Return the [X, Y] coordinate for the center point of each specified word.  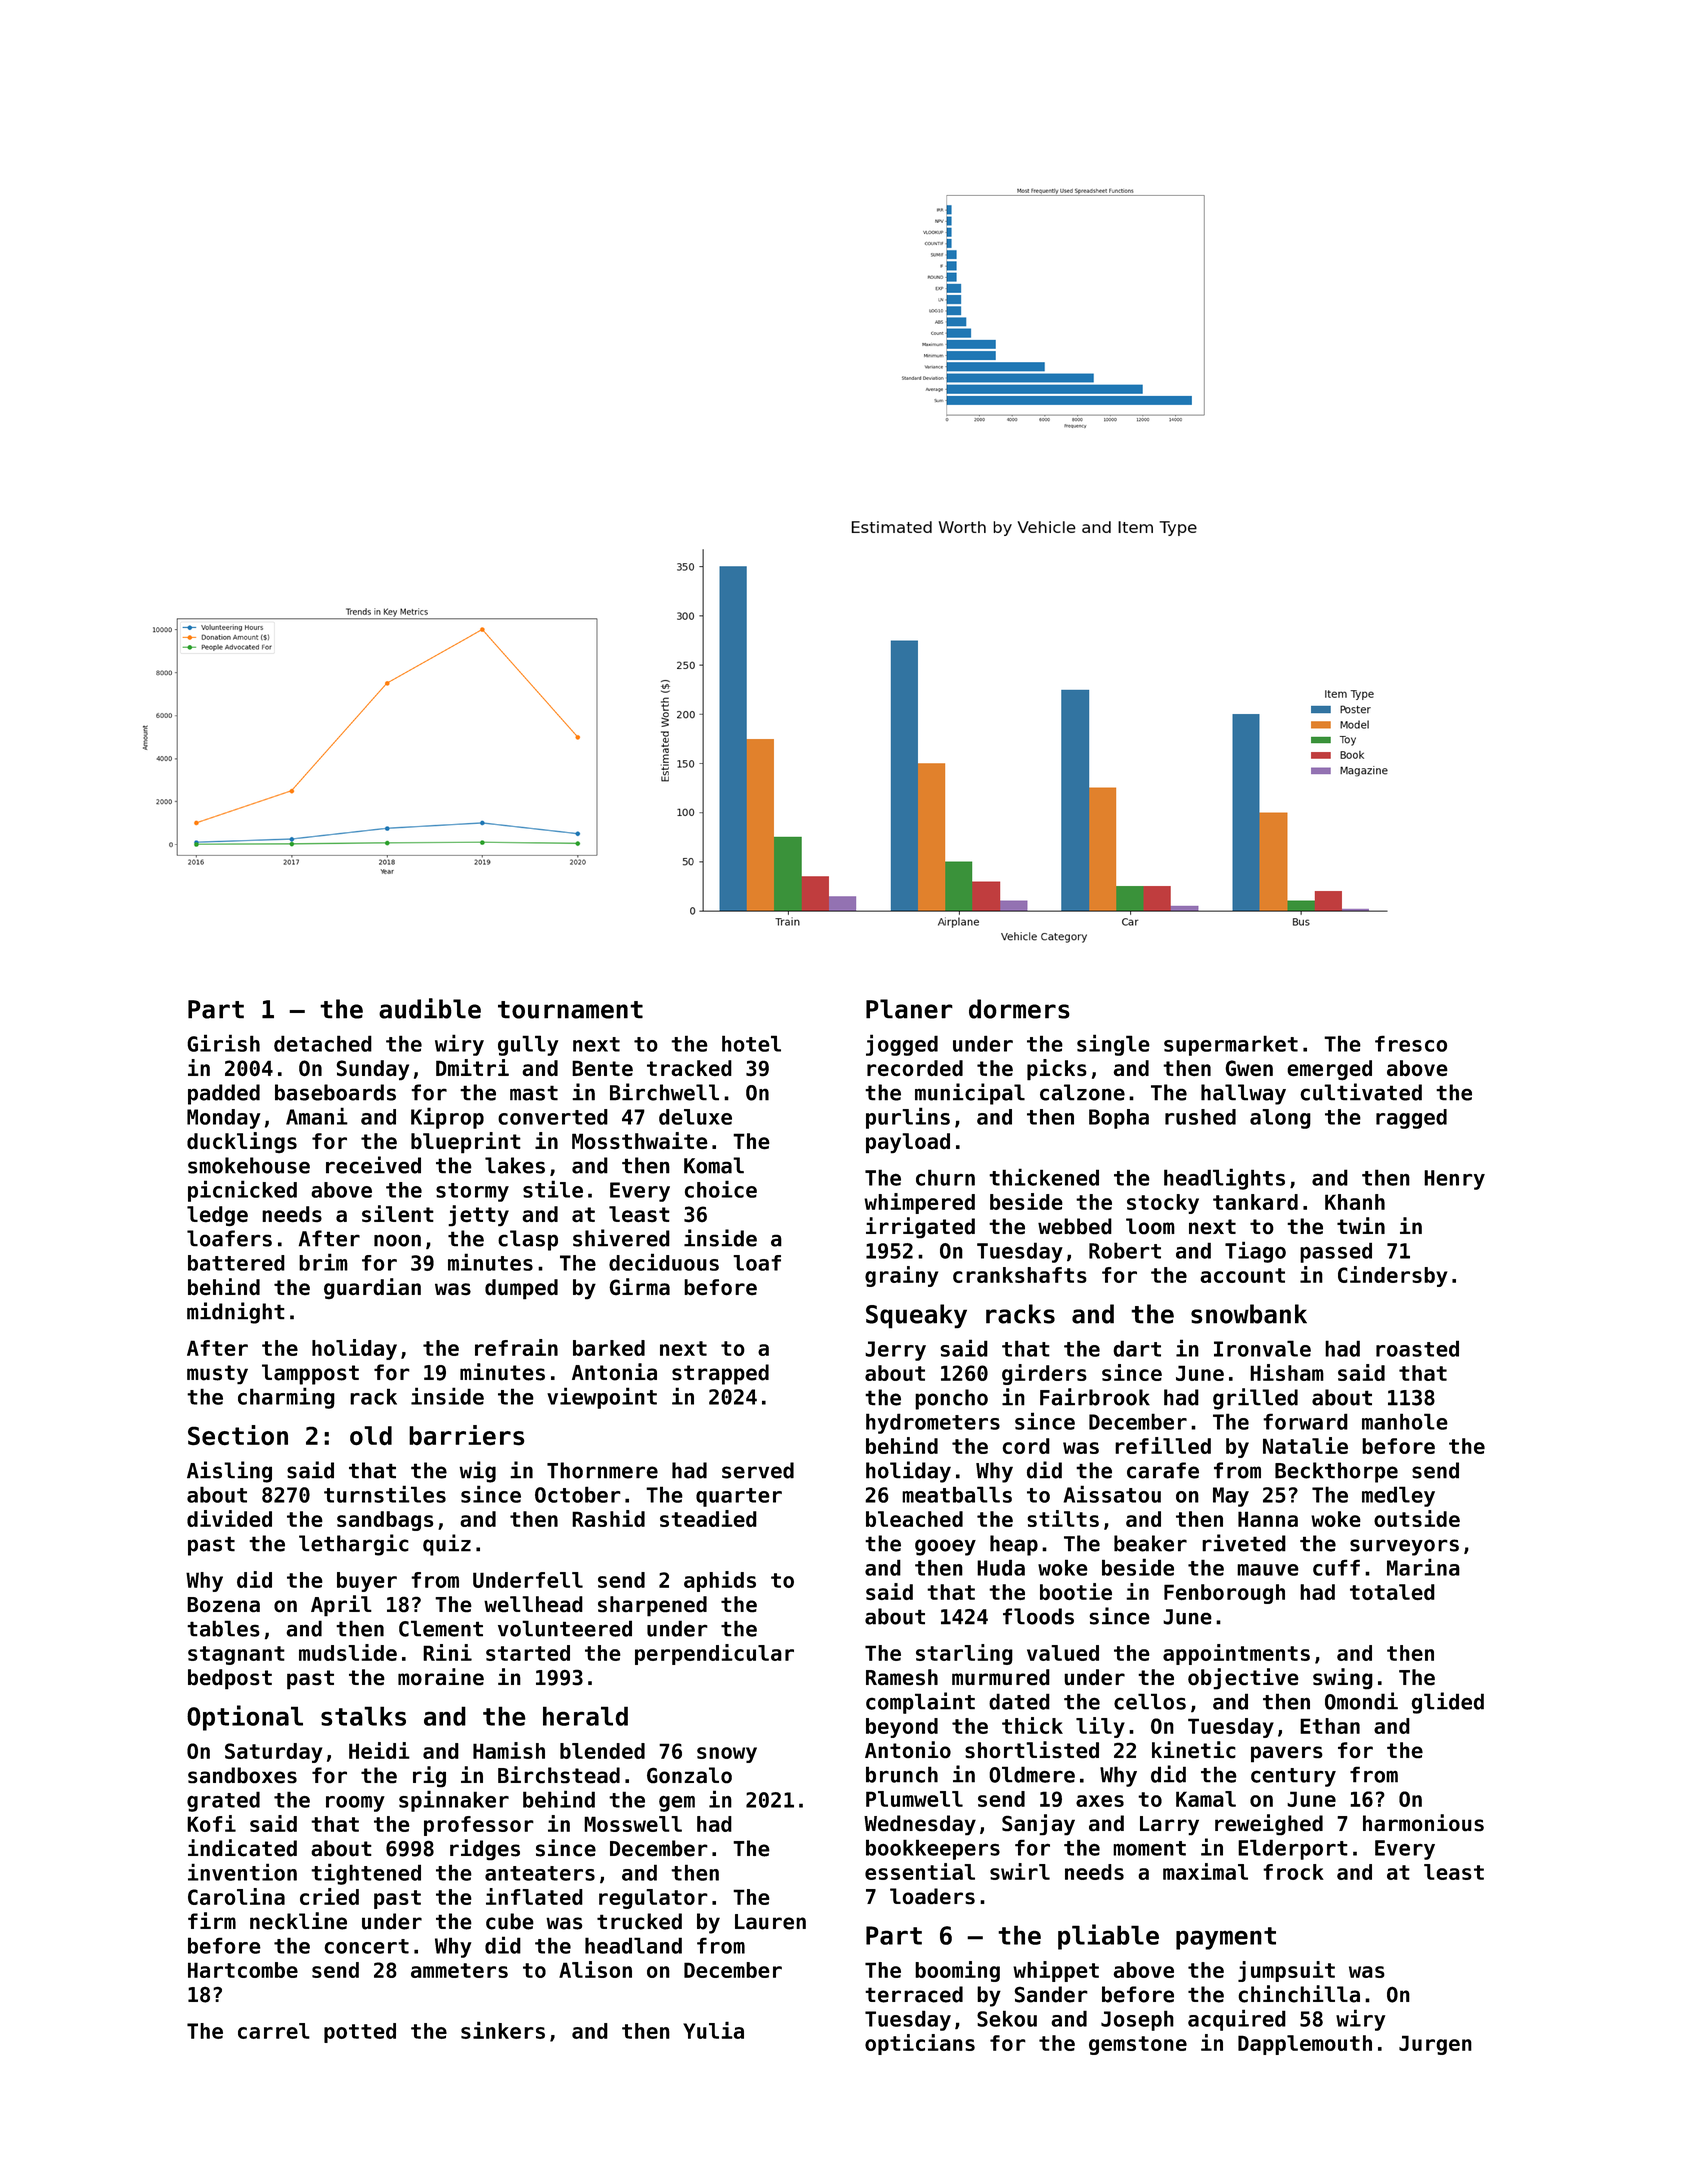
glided [1447, 1703]
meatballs [957, 1494]
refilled [1163, 1445]
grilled [1255, 1399]
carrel [274, 2031]
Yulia [713, 2030]
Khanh [1355, 1202]
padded [224, 1094]
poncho [951, 1399]
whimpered [919, 1203]
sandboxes [242, 1775]
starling [964, 1654]
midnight [236, 1313]
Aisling [229, 1472]
